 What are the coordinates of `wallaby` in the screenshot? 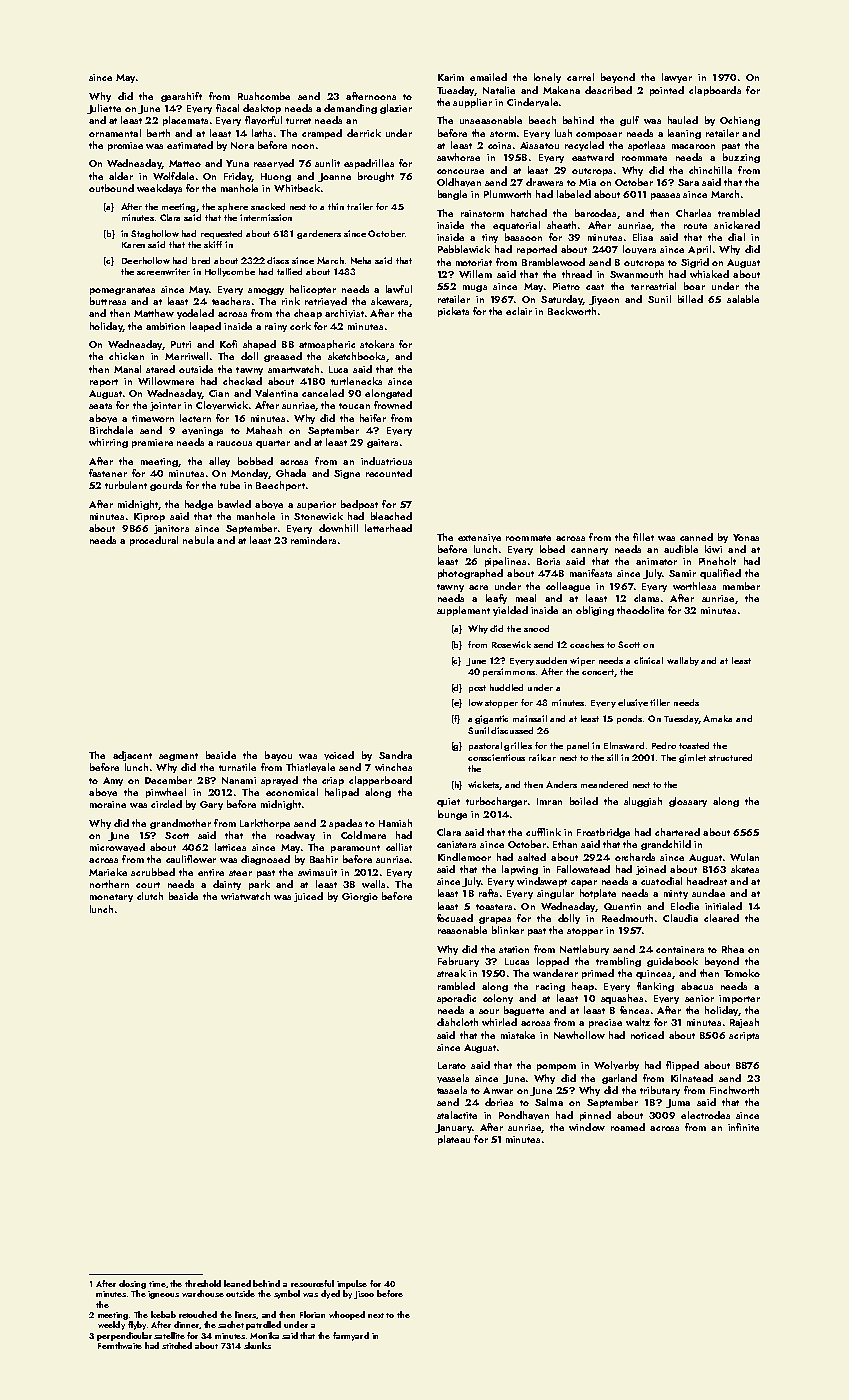 It's located at (683, 661).
